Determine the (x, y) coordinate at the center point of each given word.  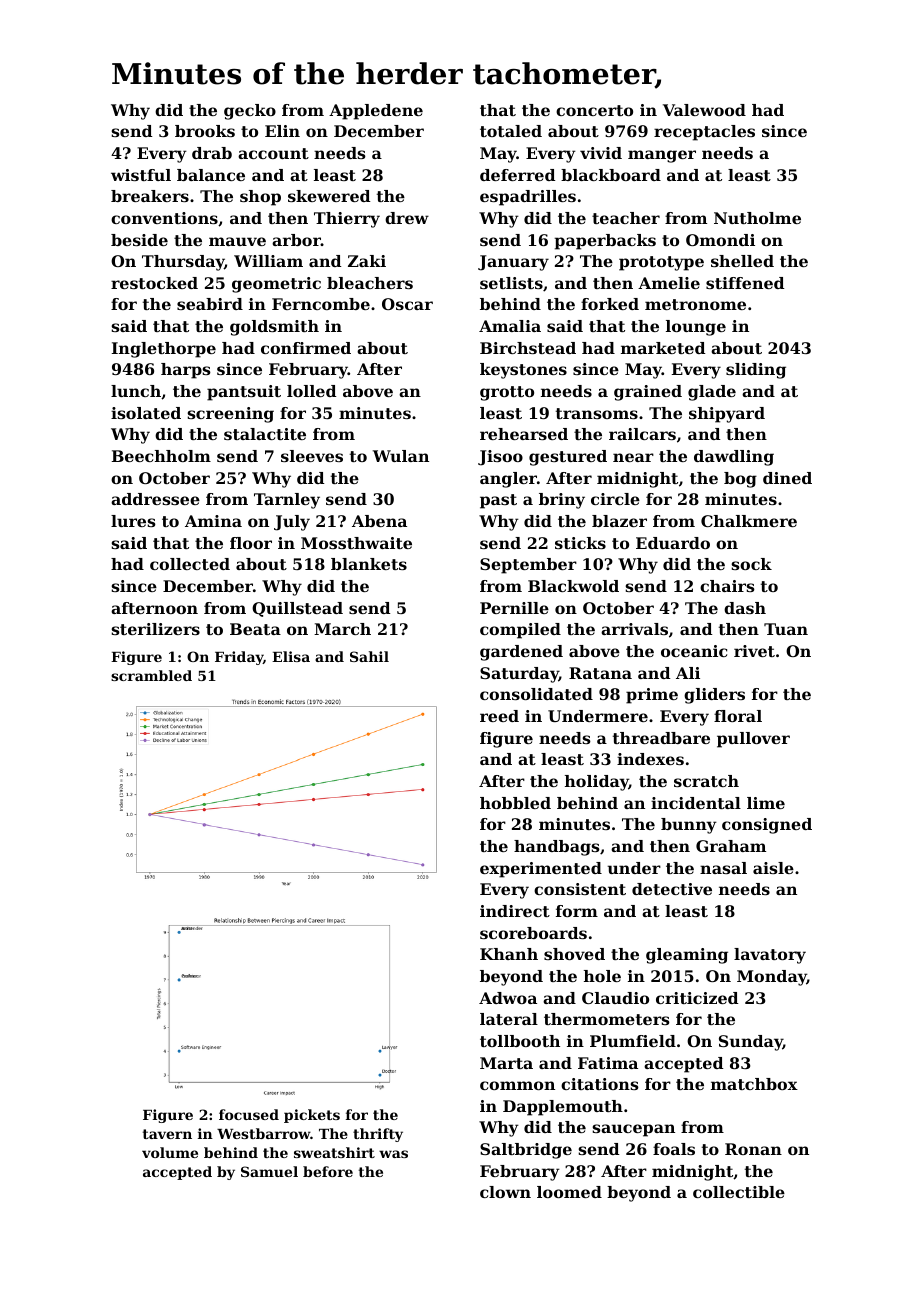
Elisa (291, 656)
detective (672, 889)
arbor (296, 240)
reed (499, 716)
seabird (210, 304)
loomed (569, 1192)
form (577, 911)
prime (652, 696)
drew (407, 218)
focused (249, 1114)
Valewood (704, 110)
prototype (661, 263)
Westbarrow (264, 1133)
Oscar (407, 304)
